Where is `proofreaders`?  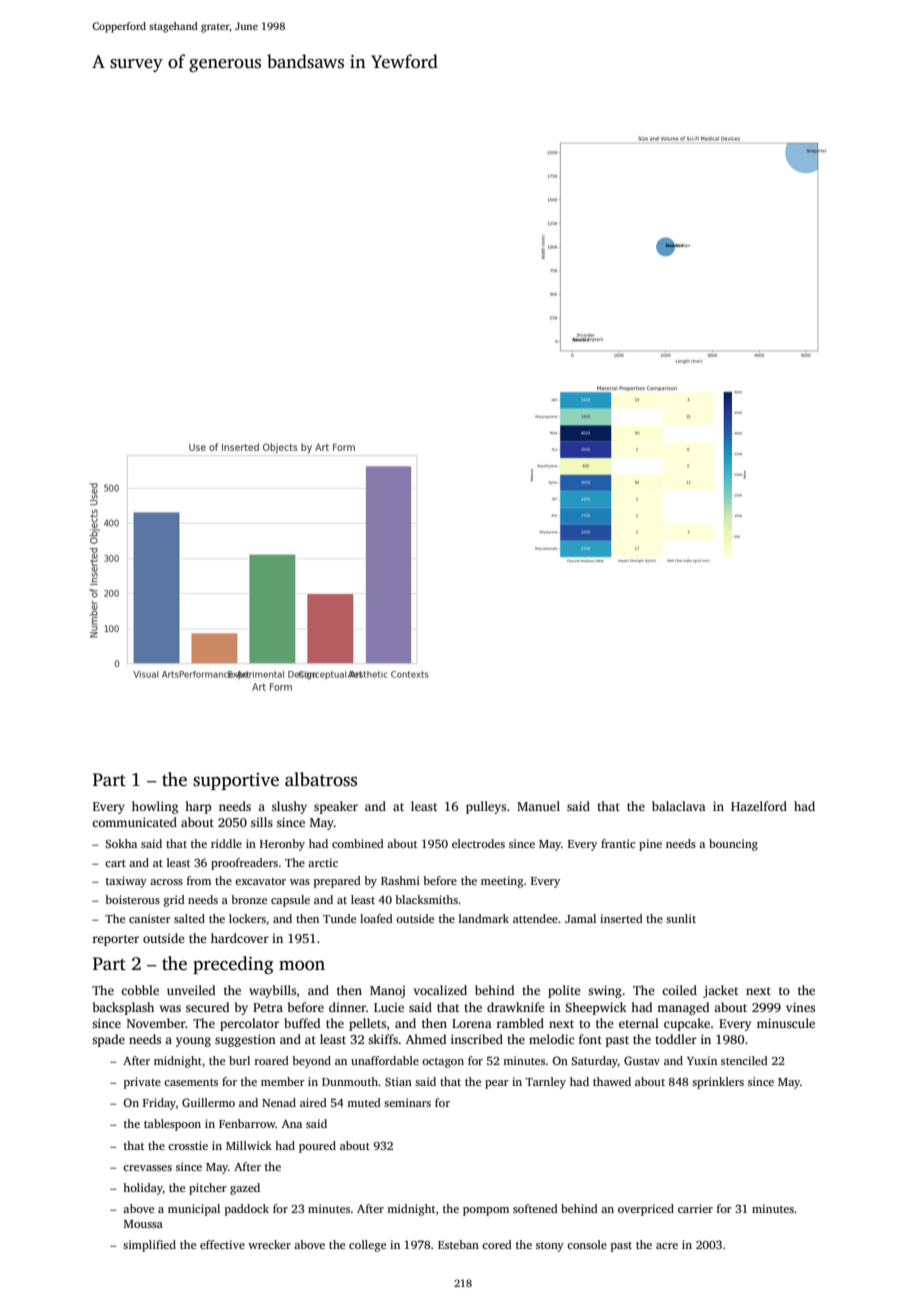 proofreaders is located at coordinates (244, 864).
